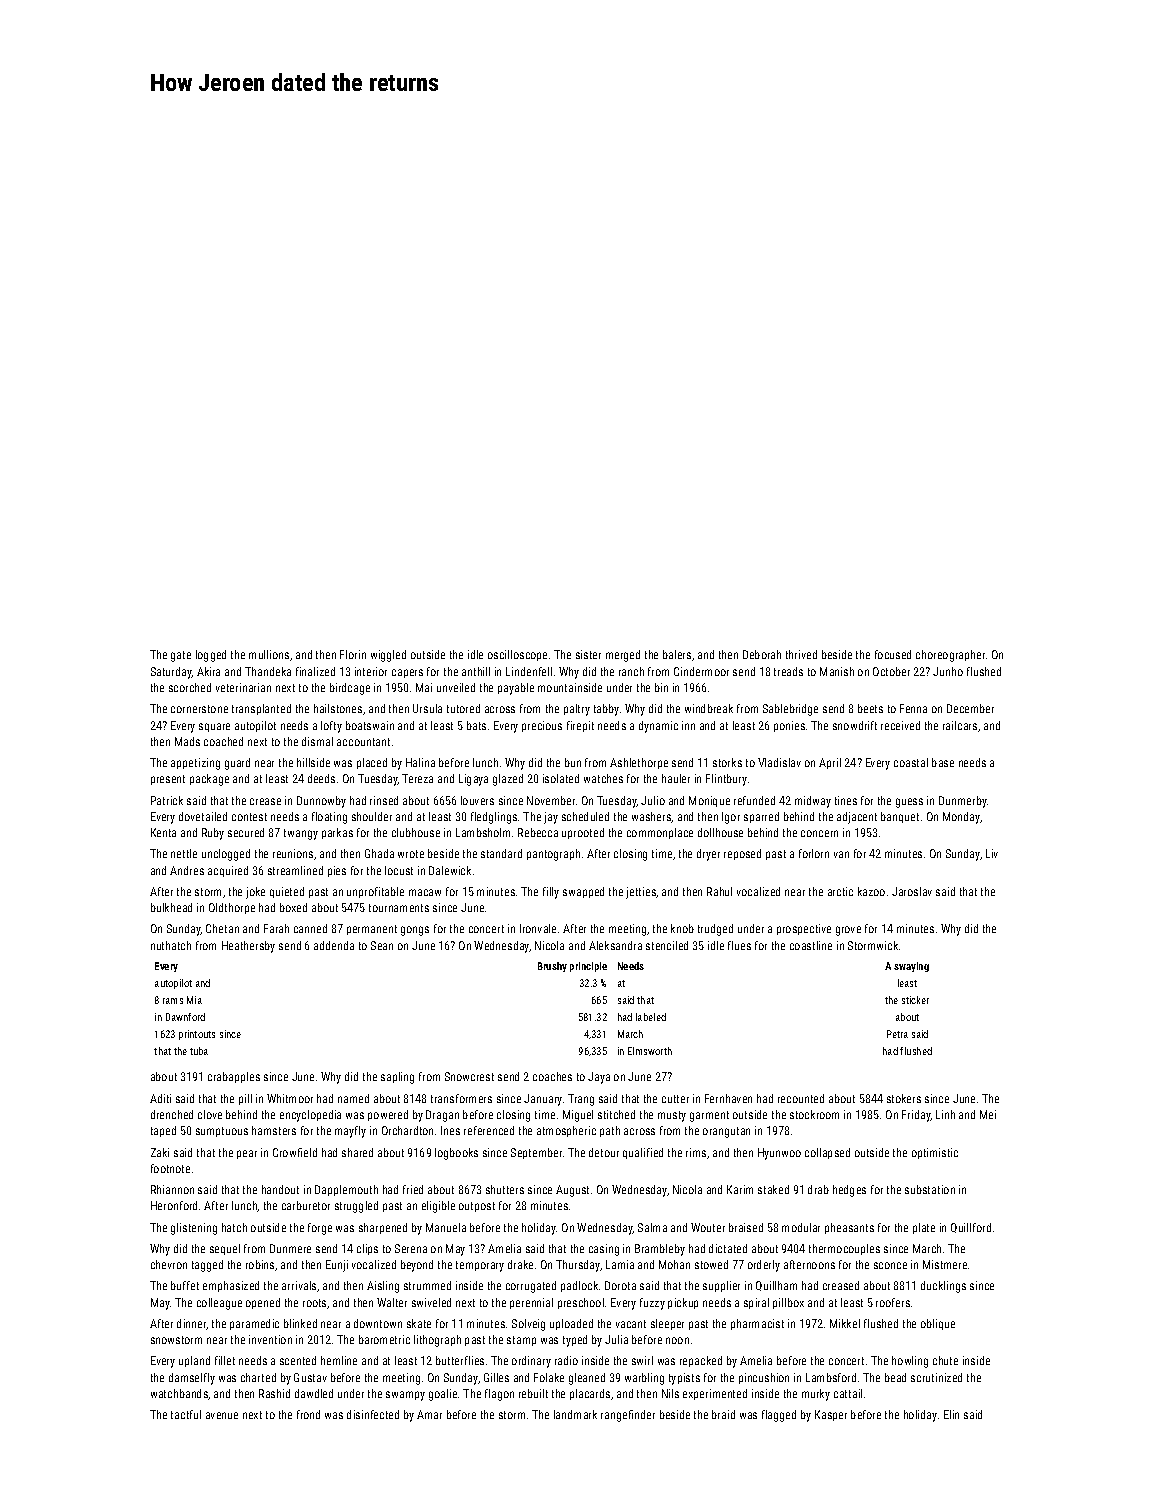 Image resolution: width=1155 pixels, height=1494 pixels. What do you see at coordinates (804, 929) in the screenshot?
I see `prospective` at bounding box center [804, 929].
